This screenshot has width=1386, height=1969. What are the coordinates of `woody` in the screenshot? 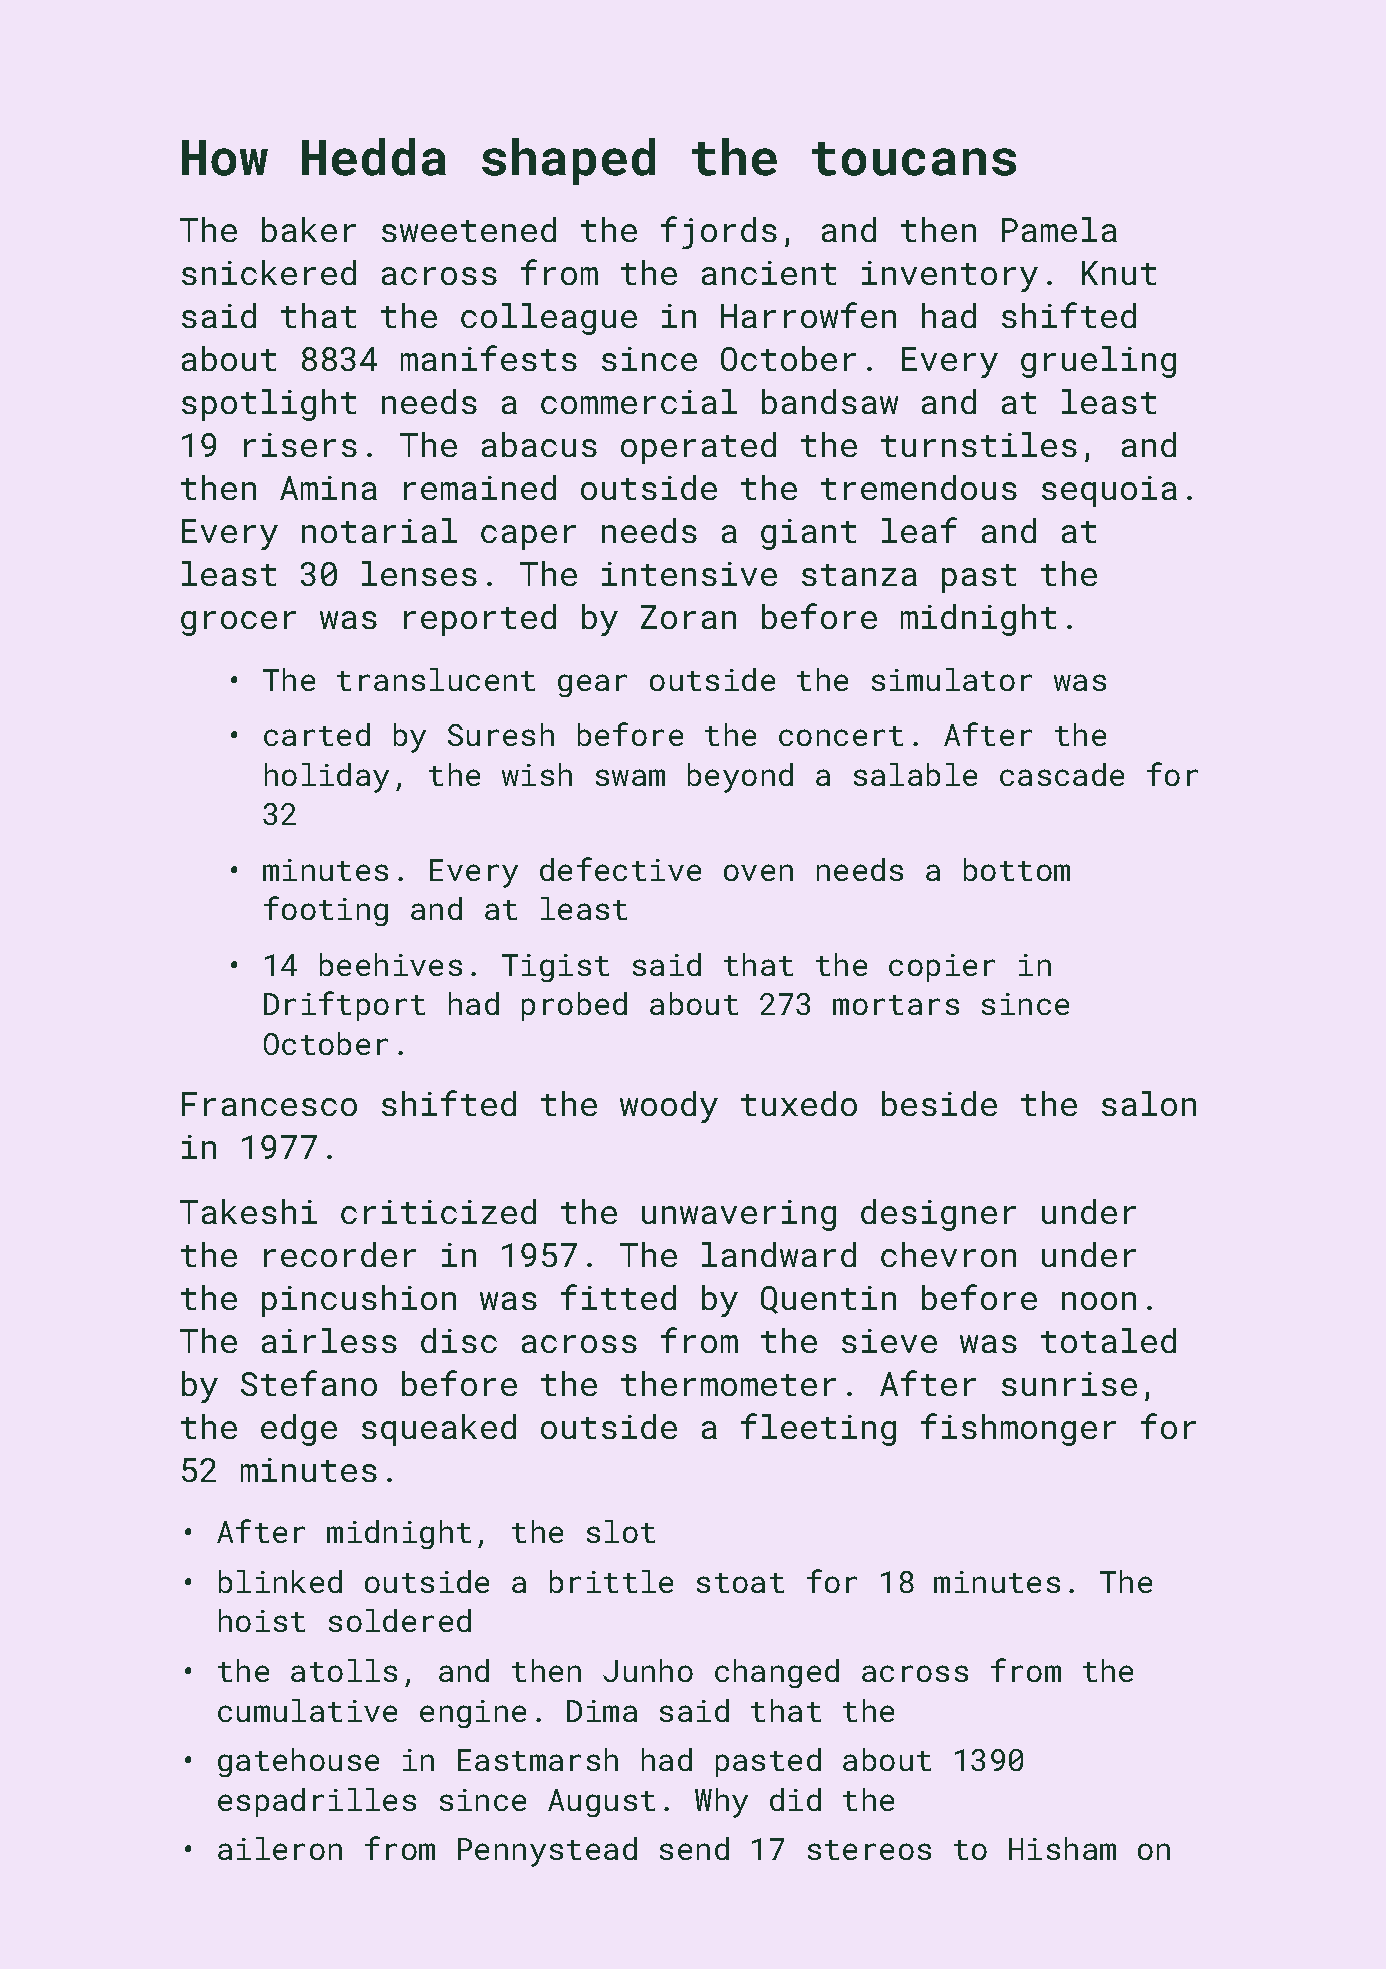 It's located at (669, 1107).
